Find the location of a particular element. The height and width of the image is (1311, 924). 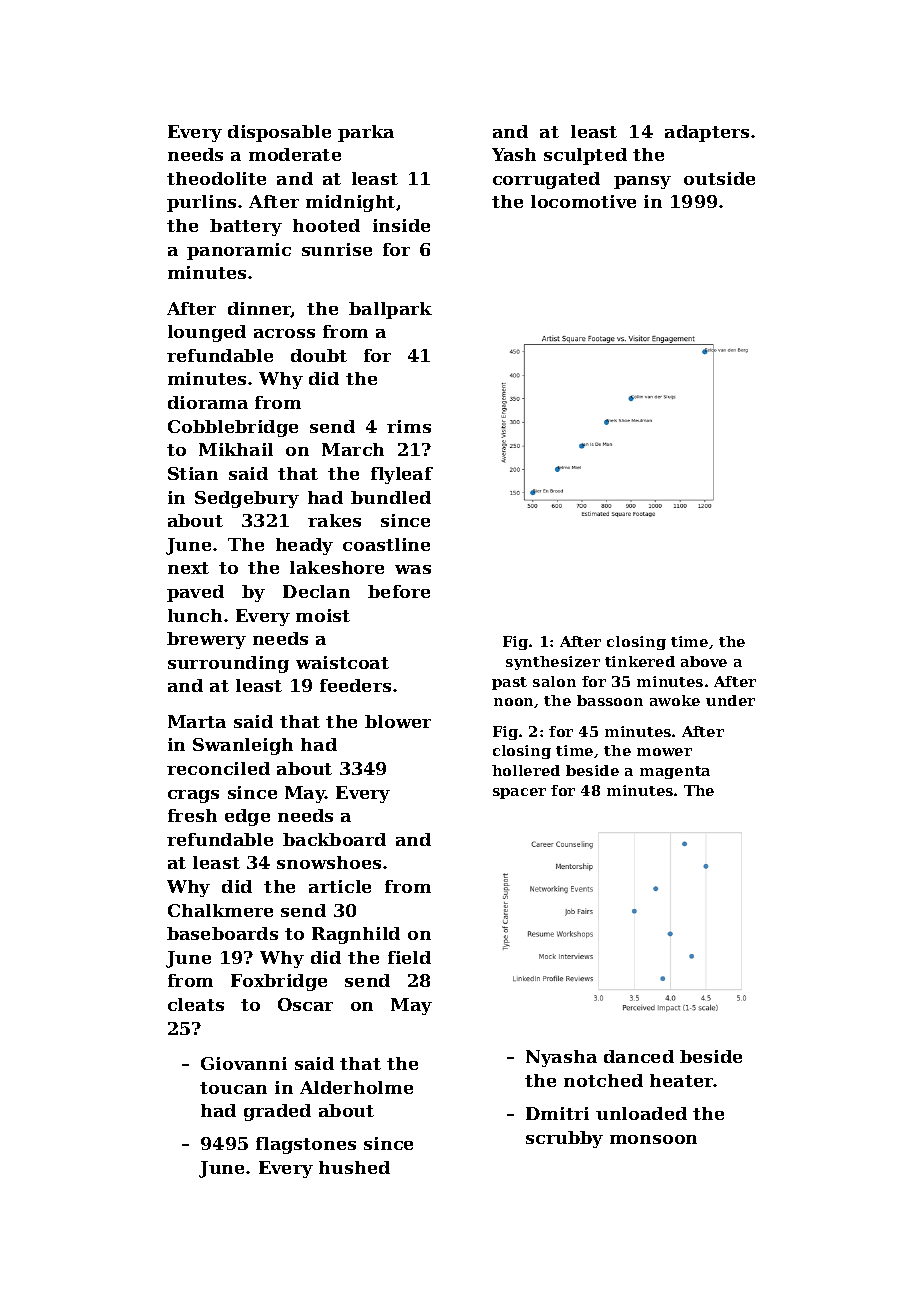

above is located at coordinates (704, 661).
